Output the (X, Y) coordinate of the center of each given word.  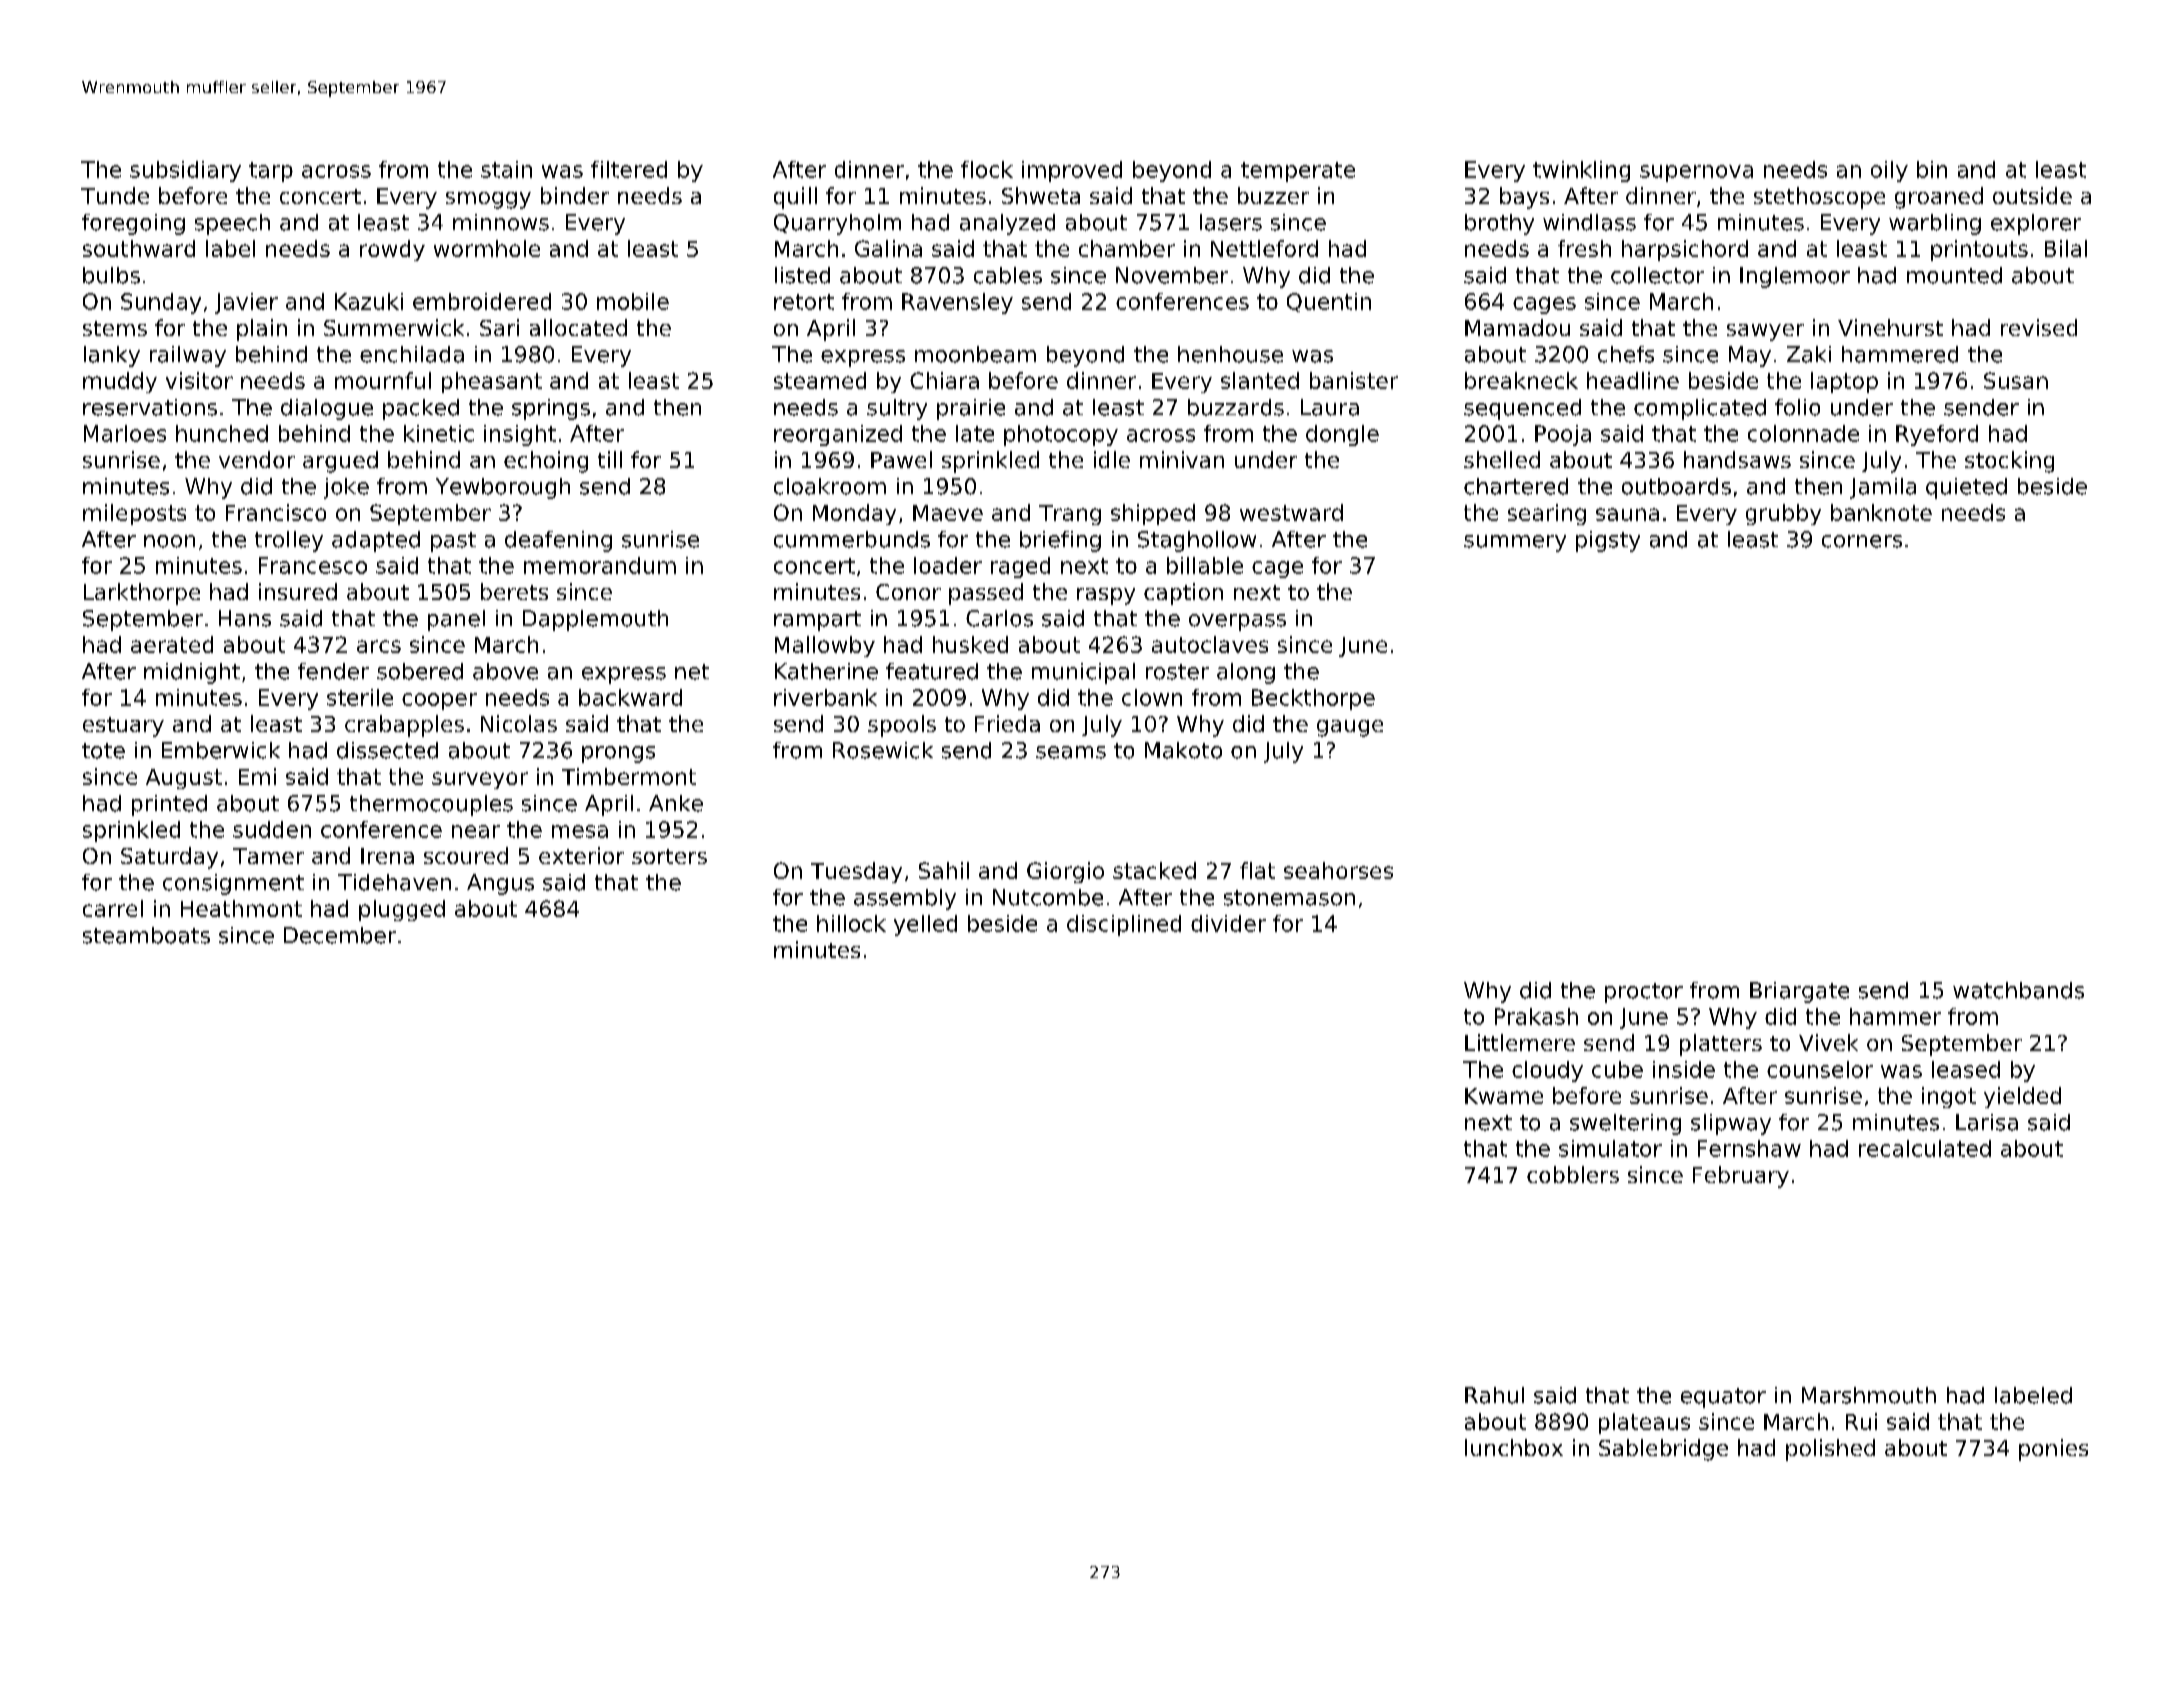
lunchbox (1514, 1447)
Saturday (169, 858)
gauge (1350, 728)
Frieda (1007, 723)
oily (1889, 171)
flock (987, 169)
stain (506, 169)
